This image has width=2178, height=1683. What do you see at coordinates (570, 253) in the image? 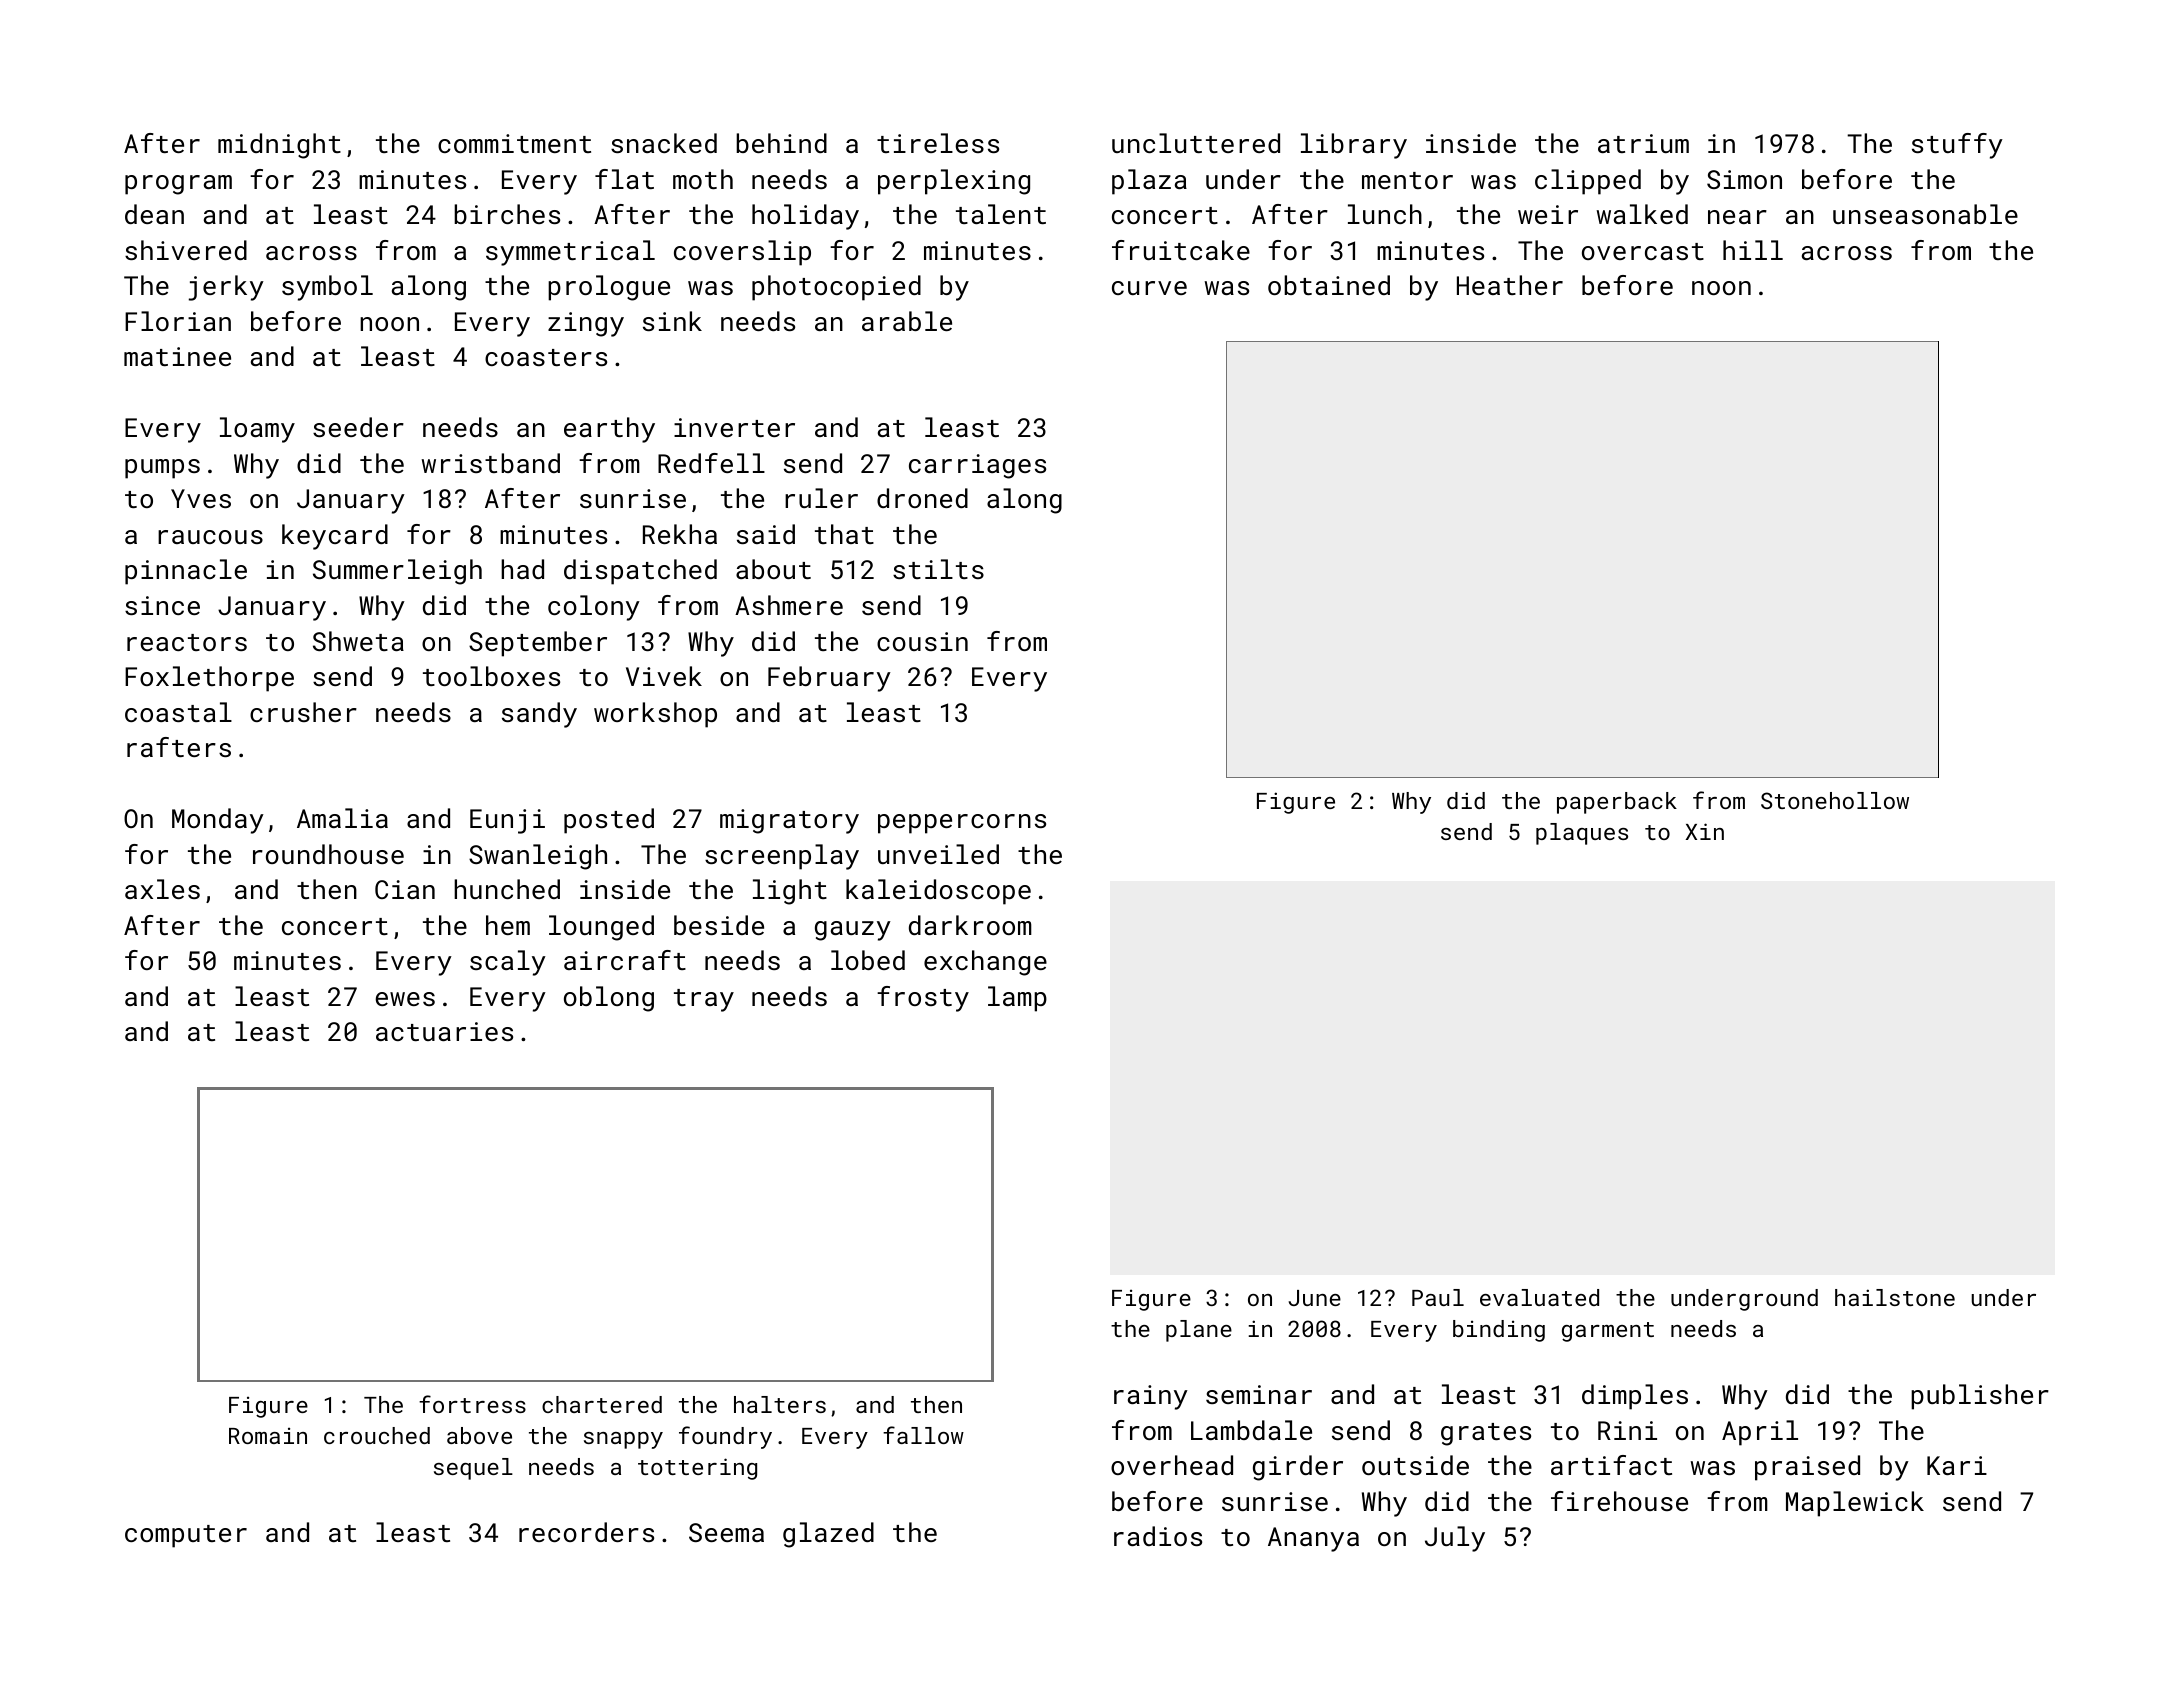
I see `symmetrical` at bounding box center [570, 253].
